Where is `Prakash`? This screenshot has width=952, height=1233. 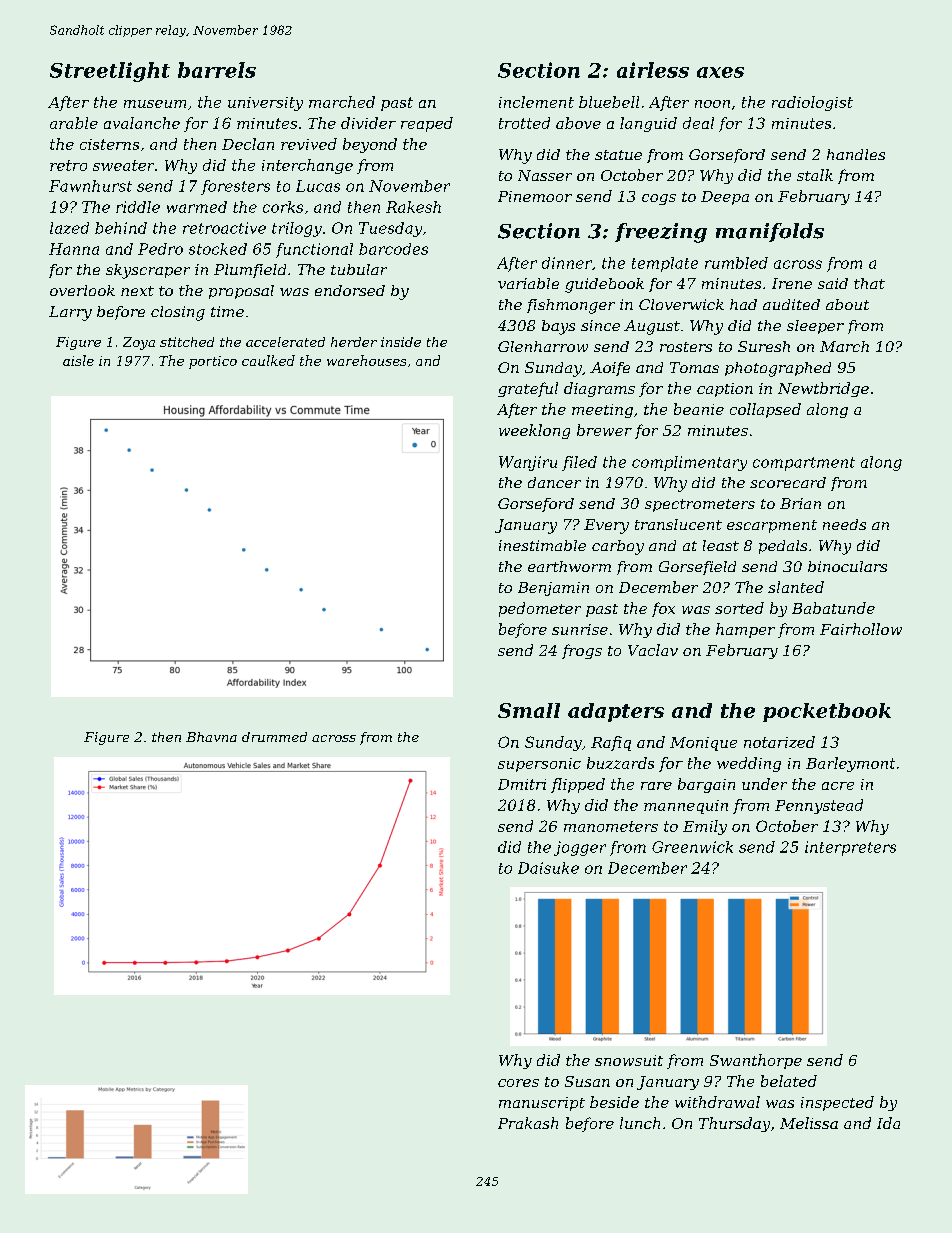 Prakash is located at coordinates (528, 1123).
